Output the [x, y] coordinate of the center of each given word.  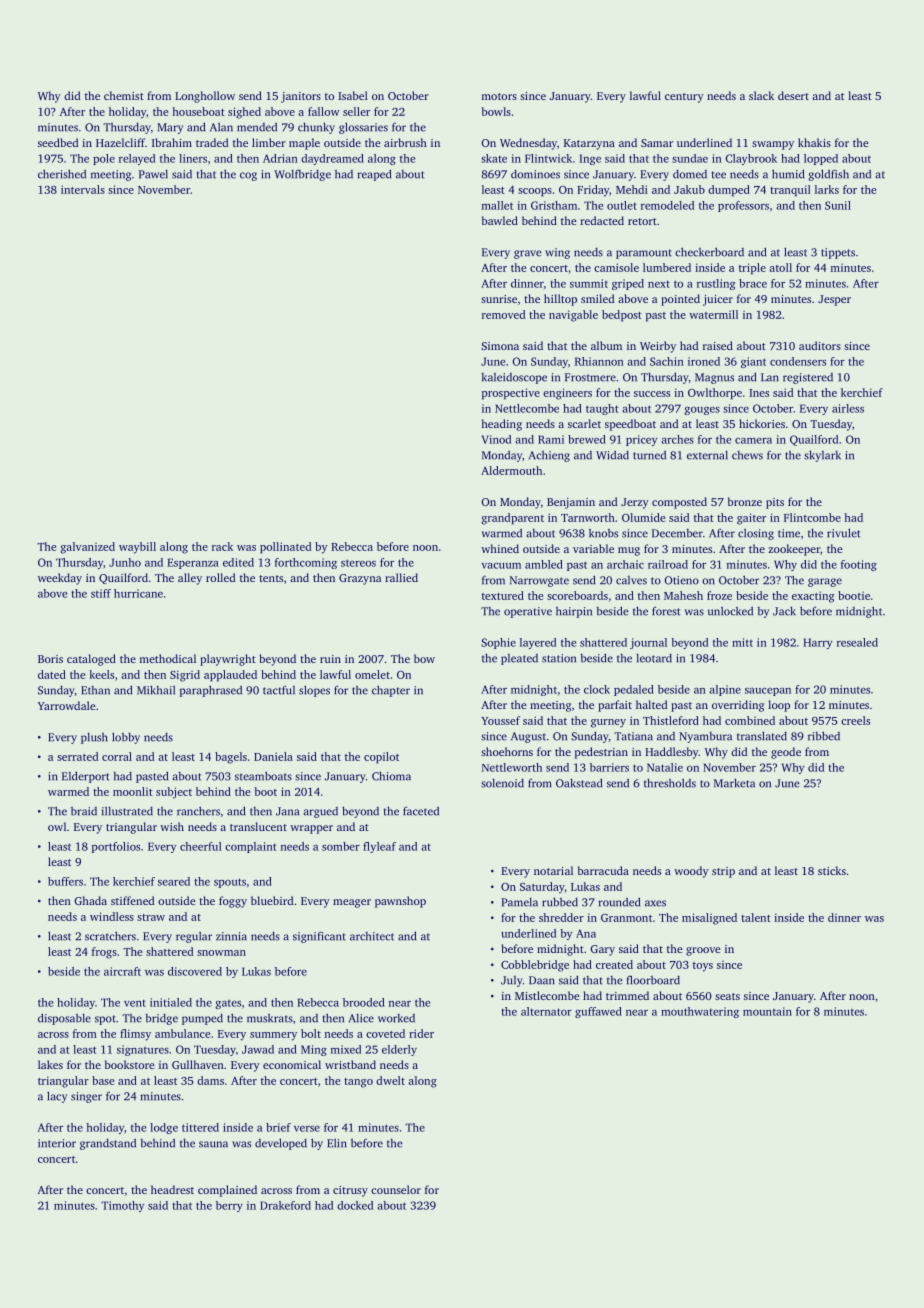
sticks [832, 870]
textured [503, 595]
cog [248, 176]
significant [319, 937]
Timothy [122, 1206]
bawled [500, 220]
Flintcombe [812, 517]
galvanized [87, 548]
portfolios [116, 847]
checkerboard [709, 252]
